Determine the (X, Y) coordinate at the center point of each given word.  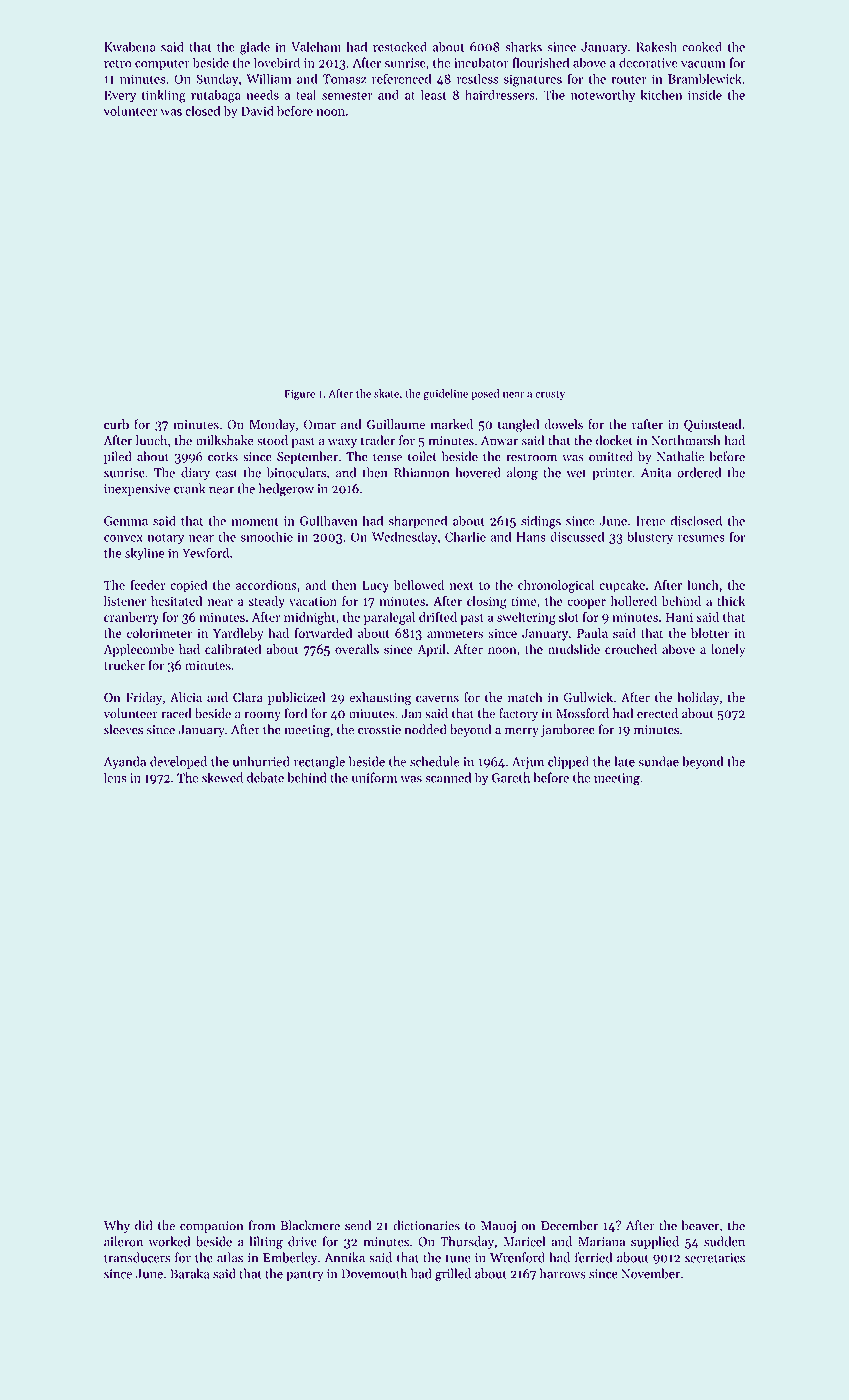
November (650, 1273)
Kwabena (130, 46)
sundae (658, 761)
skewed (222, 777)
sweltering (526, 618)
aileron (123, 1241)
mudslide (574, 649)
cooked (702, 46)
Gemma (126, 521)
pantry (305, 1275)
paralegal (389, 618)
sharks (523, 46)
